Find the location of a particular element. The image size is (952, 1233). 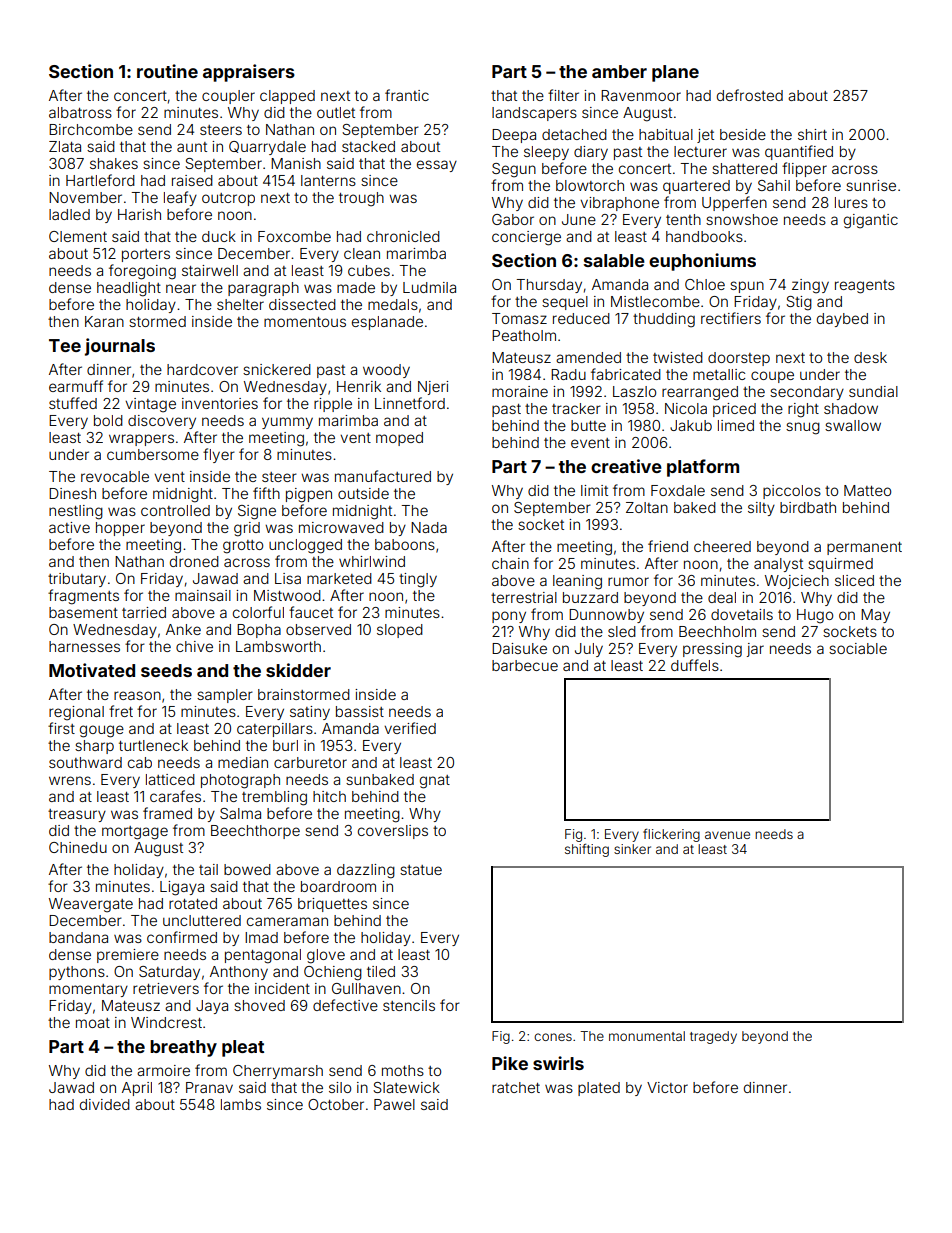

routine is located at coordinates (167, 71).
